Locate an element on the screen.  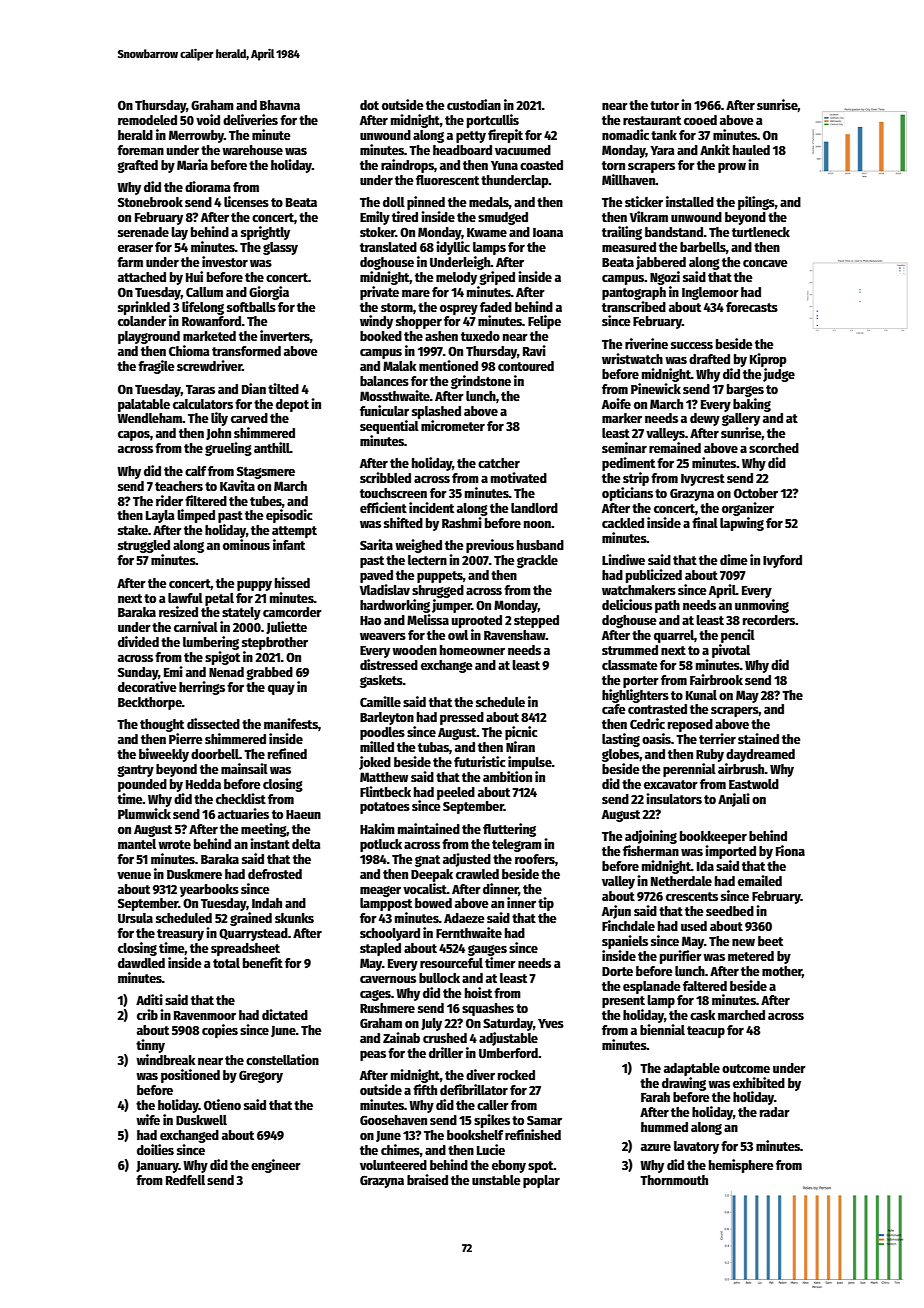
gantry is located at coordinates (135, 771).
